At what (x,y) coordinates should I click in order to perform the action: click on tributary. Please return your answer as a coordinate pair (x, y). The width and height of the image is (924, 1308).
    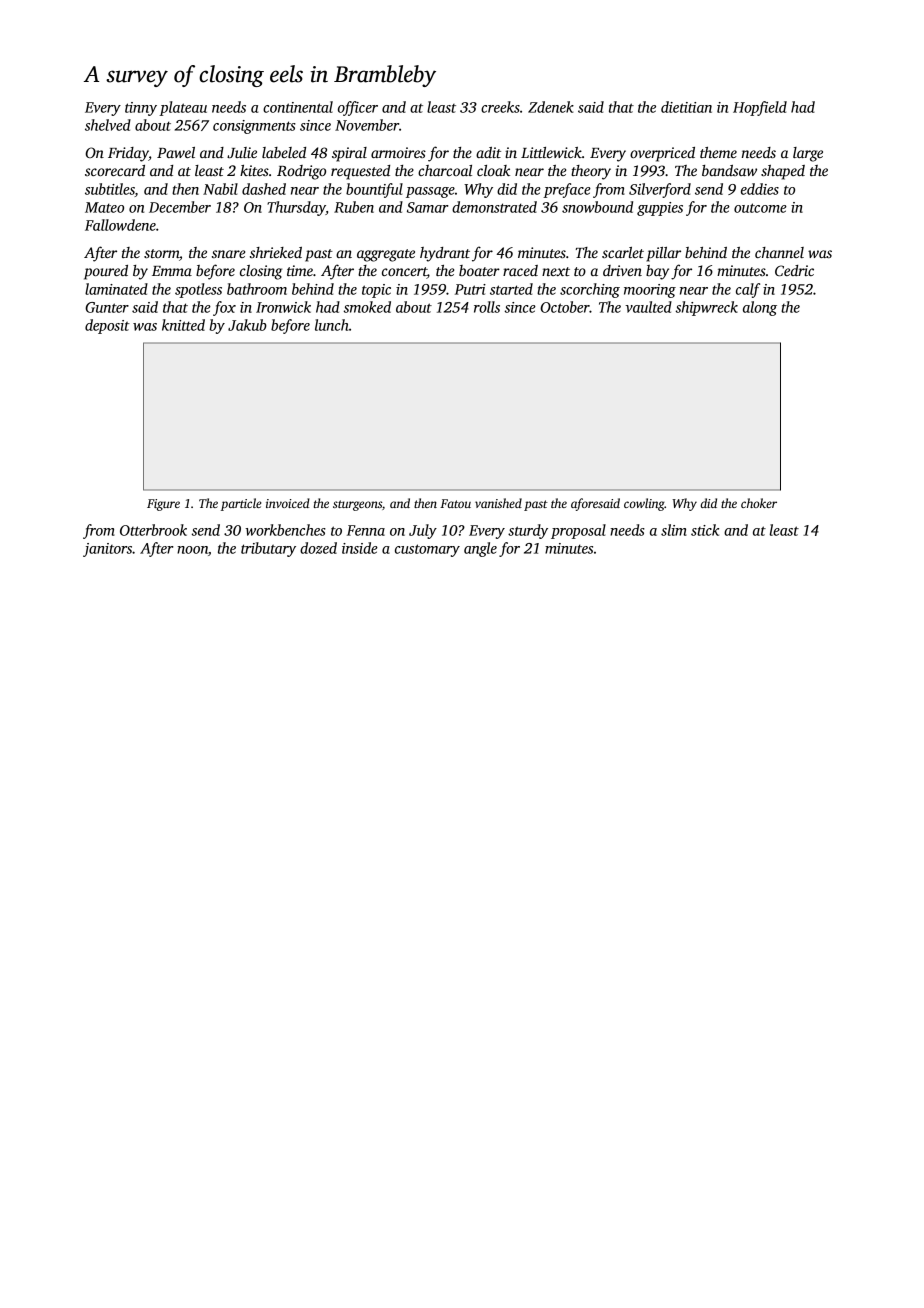
    Looking at the image, I should click on (268, 549).
